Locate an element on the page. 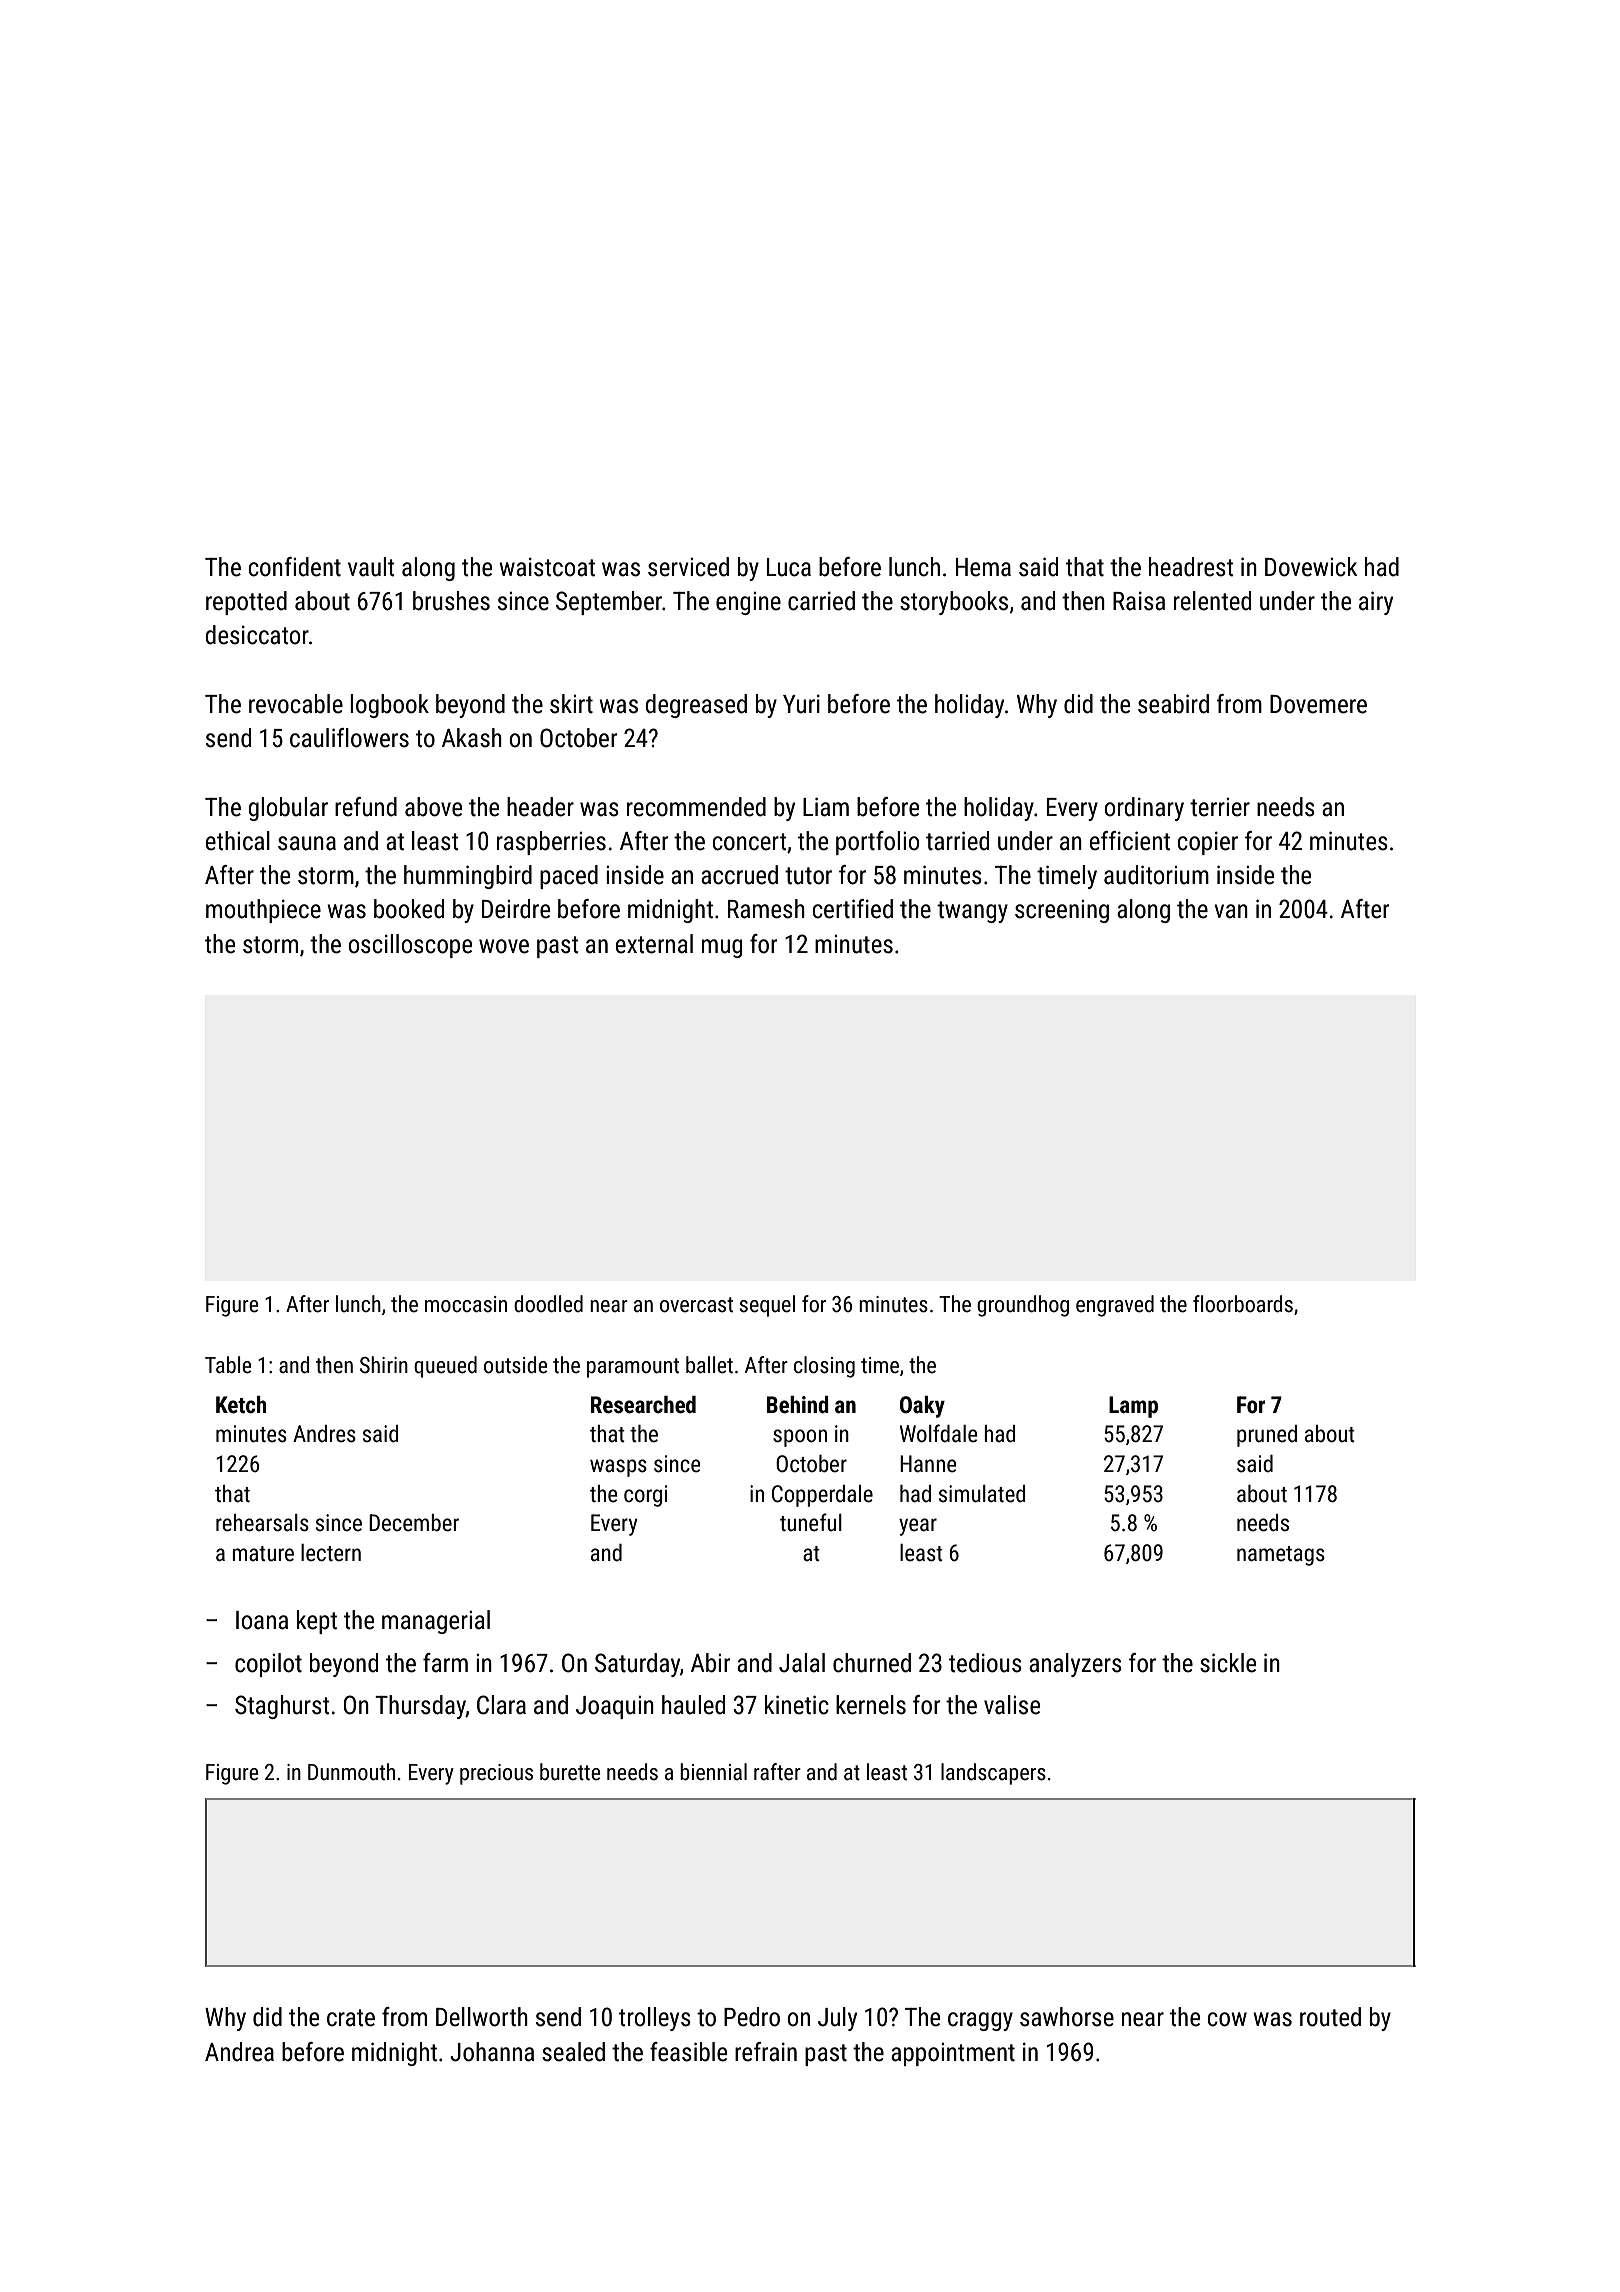 This page has height=2292, width=1620. trolleys is located at coordinates (655, 2019).
